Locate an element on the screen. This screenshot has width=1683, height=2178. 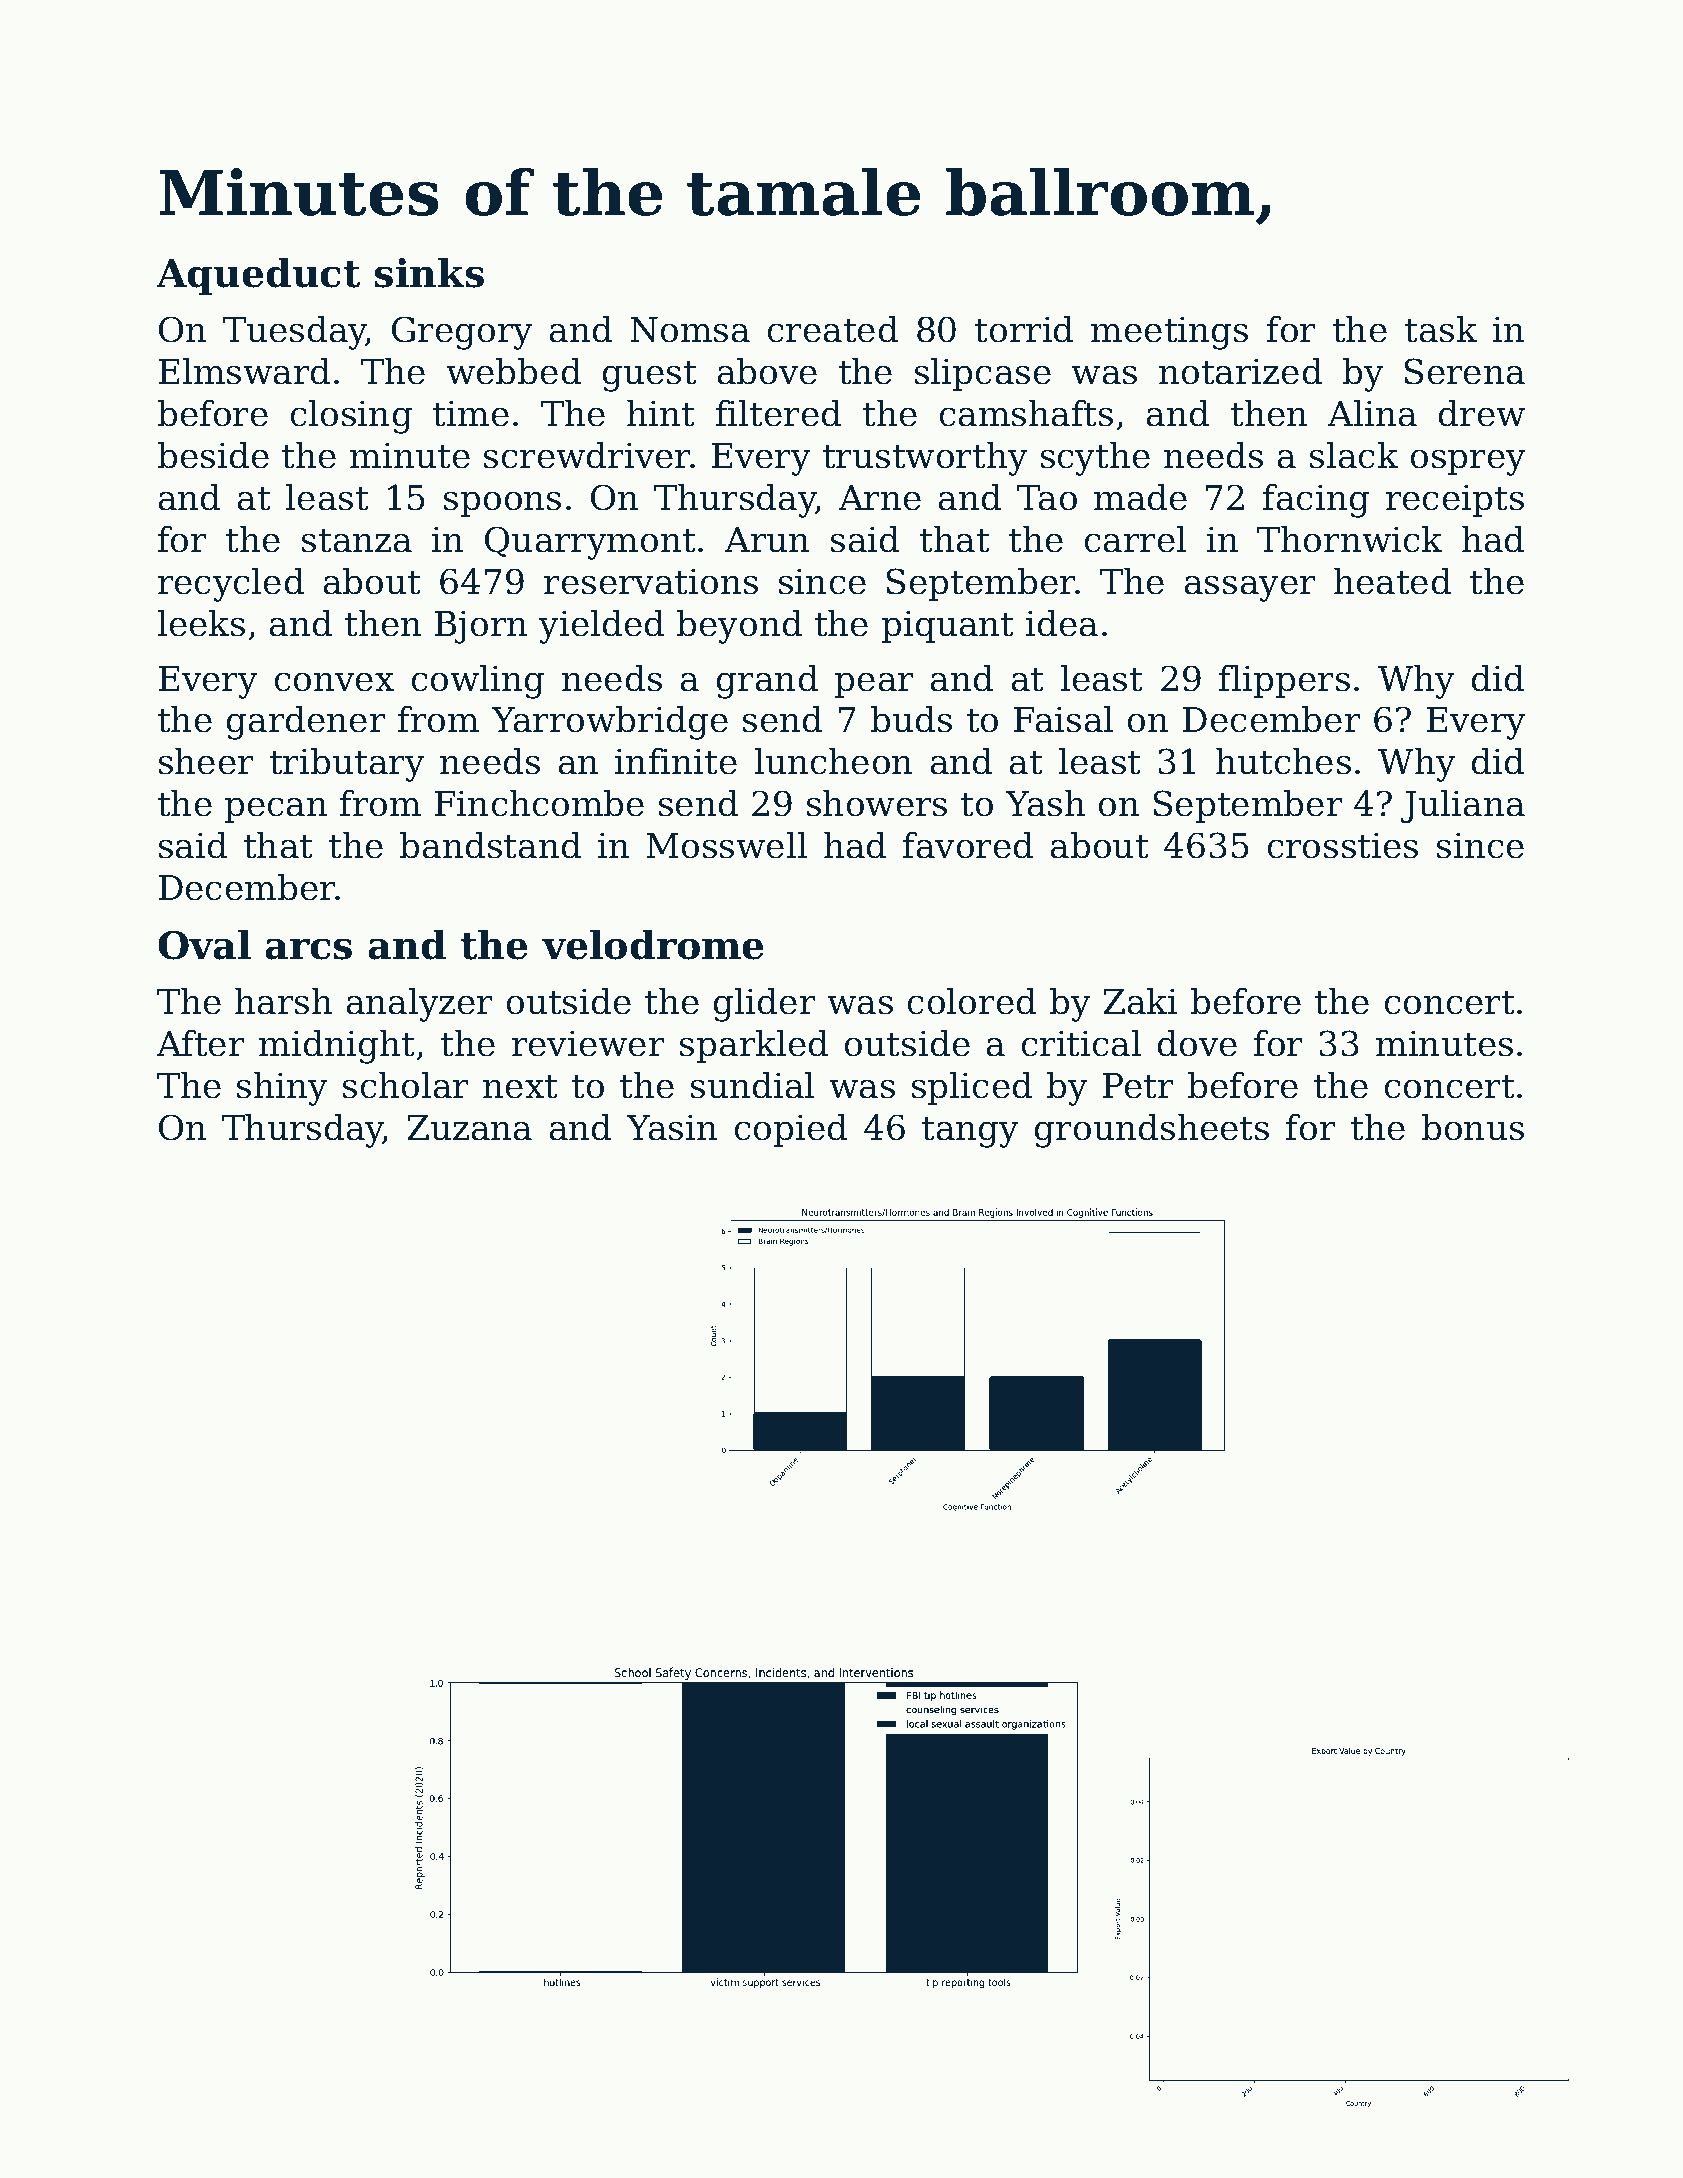
crossties is located at coordinates (1342, 846).
